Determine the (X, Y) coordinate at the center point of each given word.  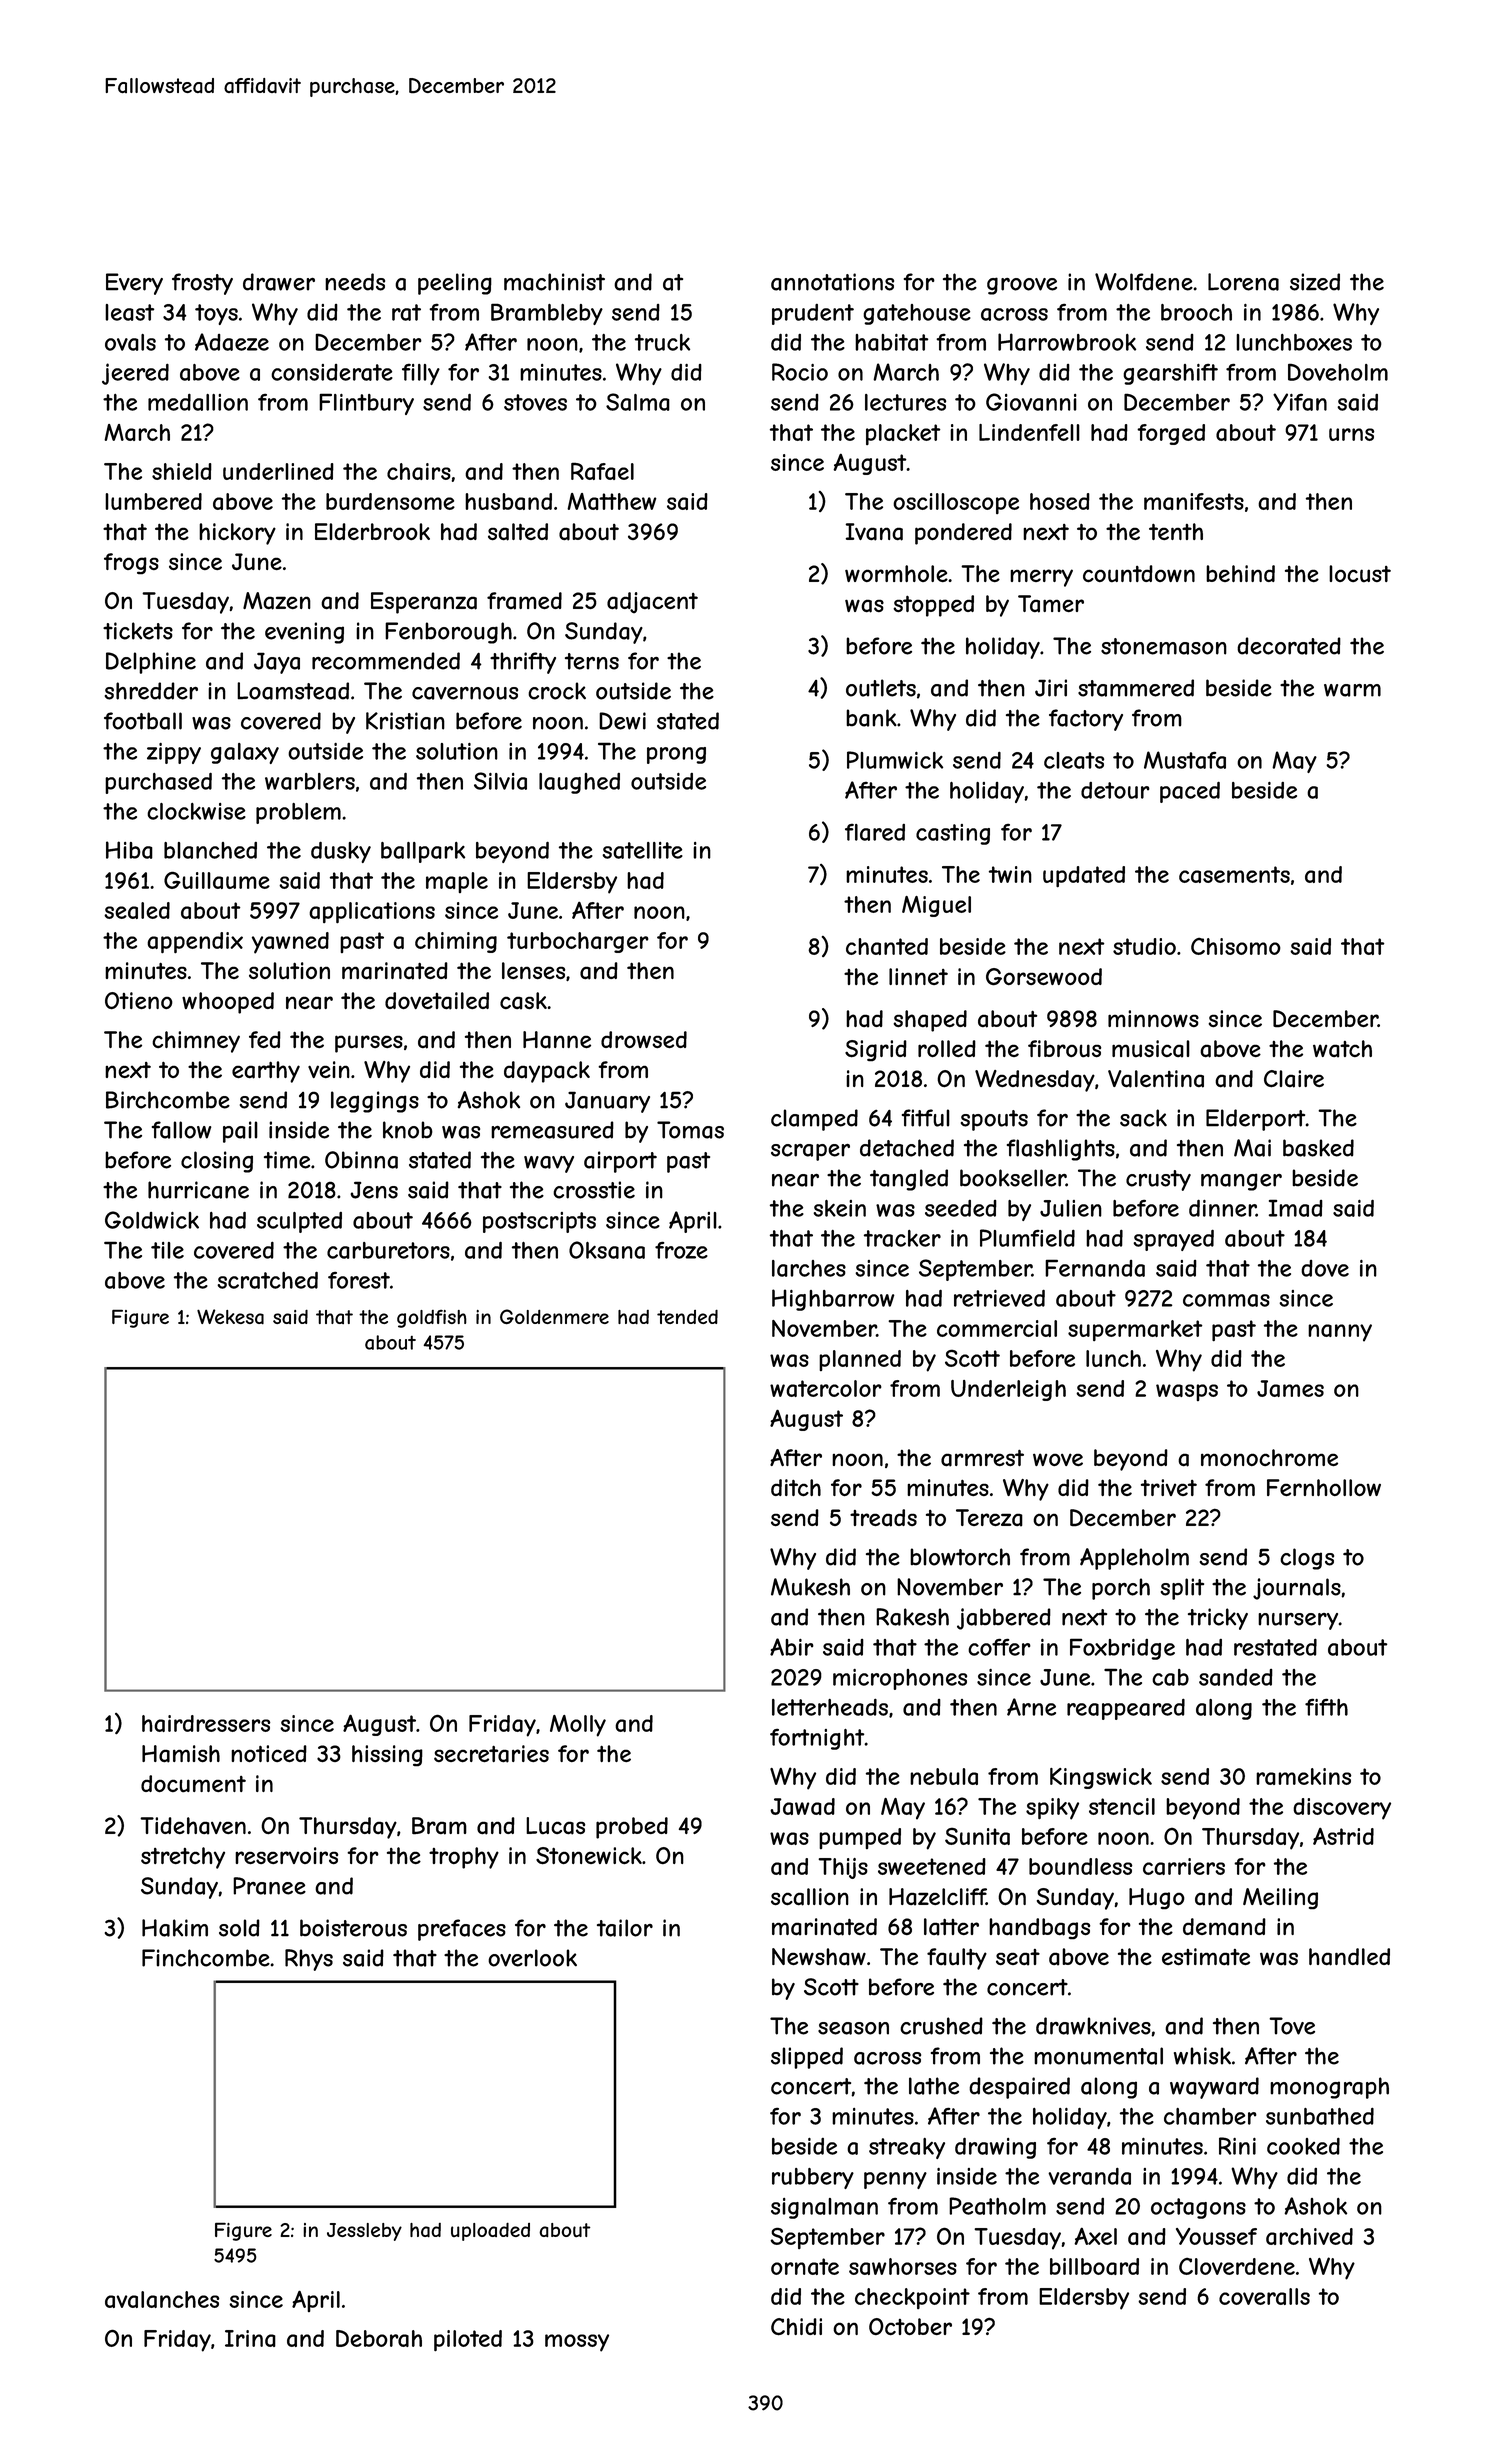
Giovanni (1031, 402)
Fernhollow (1324, 1487)
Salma (638, 402)
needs (355, 282)
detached (907, 1148)
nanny (1340, 1333)
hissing (387, 1756)
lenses (533, 970)
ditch (796, 1487)
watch (1342, 1049)
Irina (250, 2338)
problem (298, 813)
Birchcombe (168, 1100)
